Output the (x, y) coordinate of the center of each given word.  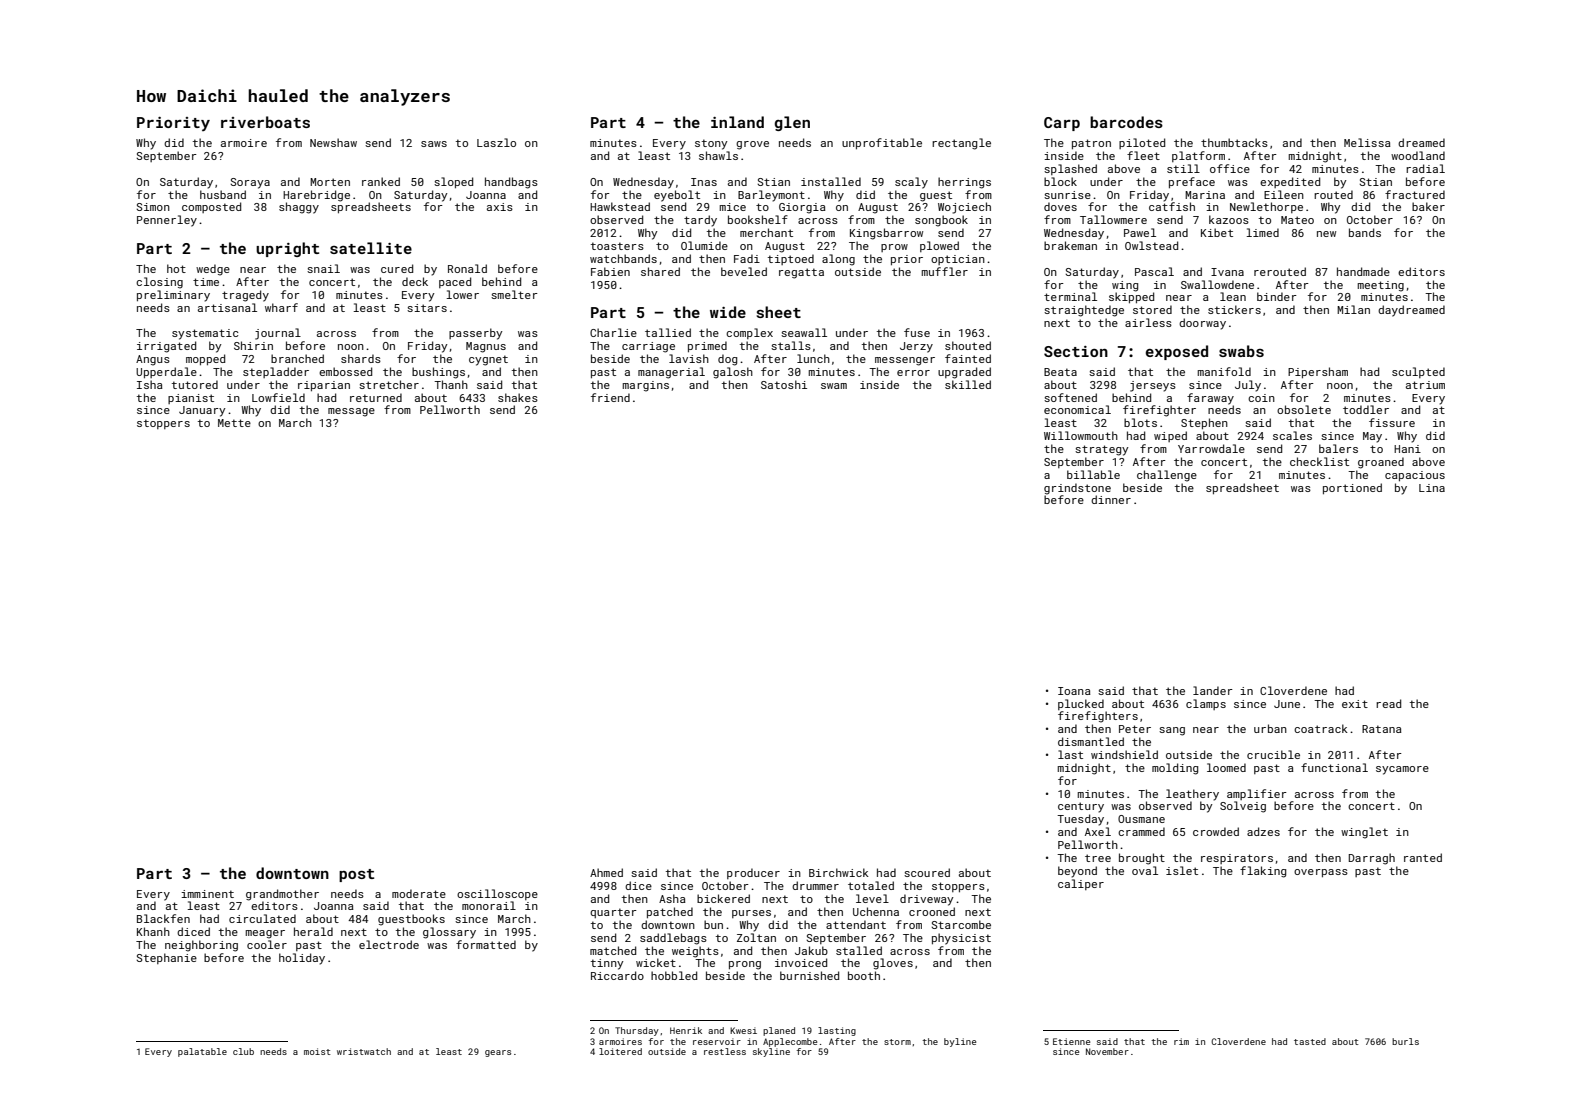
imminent (207, 894)
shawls (718, 155)
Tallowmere (1113, 219)
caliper (1081, 884)
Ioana (1074, 691)
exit (1355, 704)
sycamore (1402, 770)
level (872, 898)
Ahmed (606, 872)
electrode (389, 944)
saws (434, 144)
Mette (234, 423)
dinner (1111, 499)
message (351, 412)
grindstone (1077, 489)
